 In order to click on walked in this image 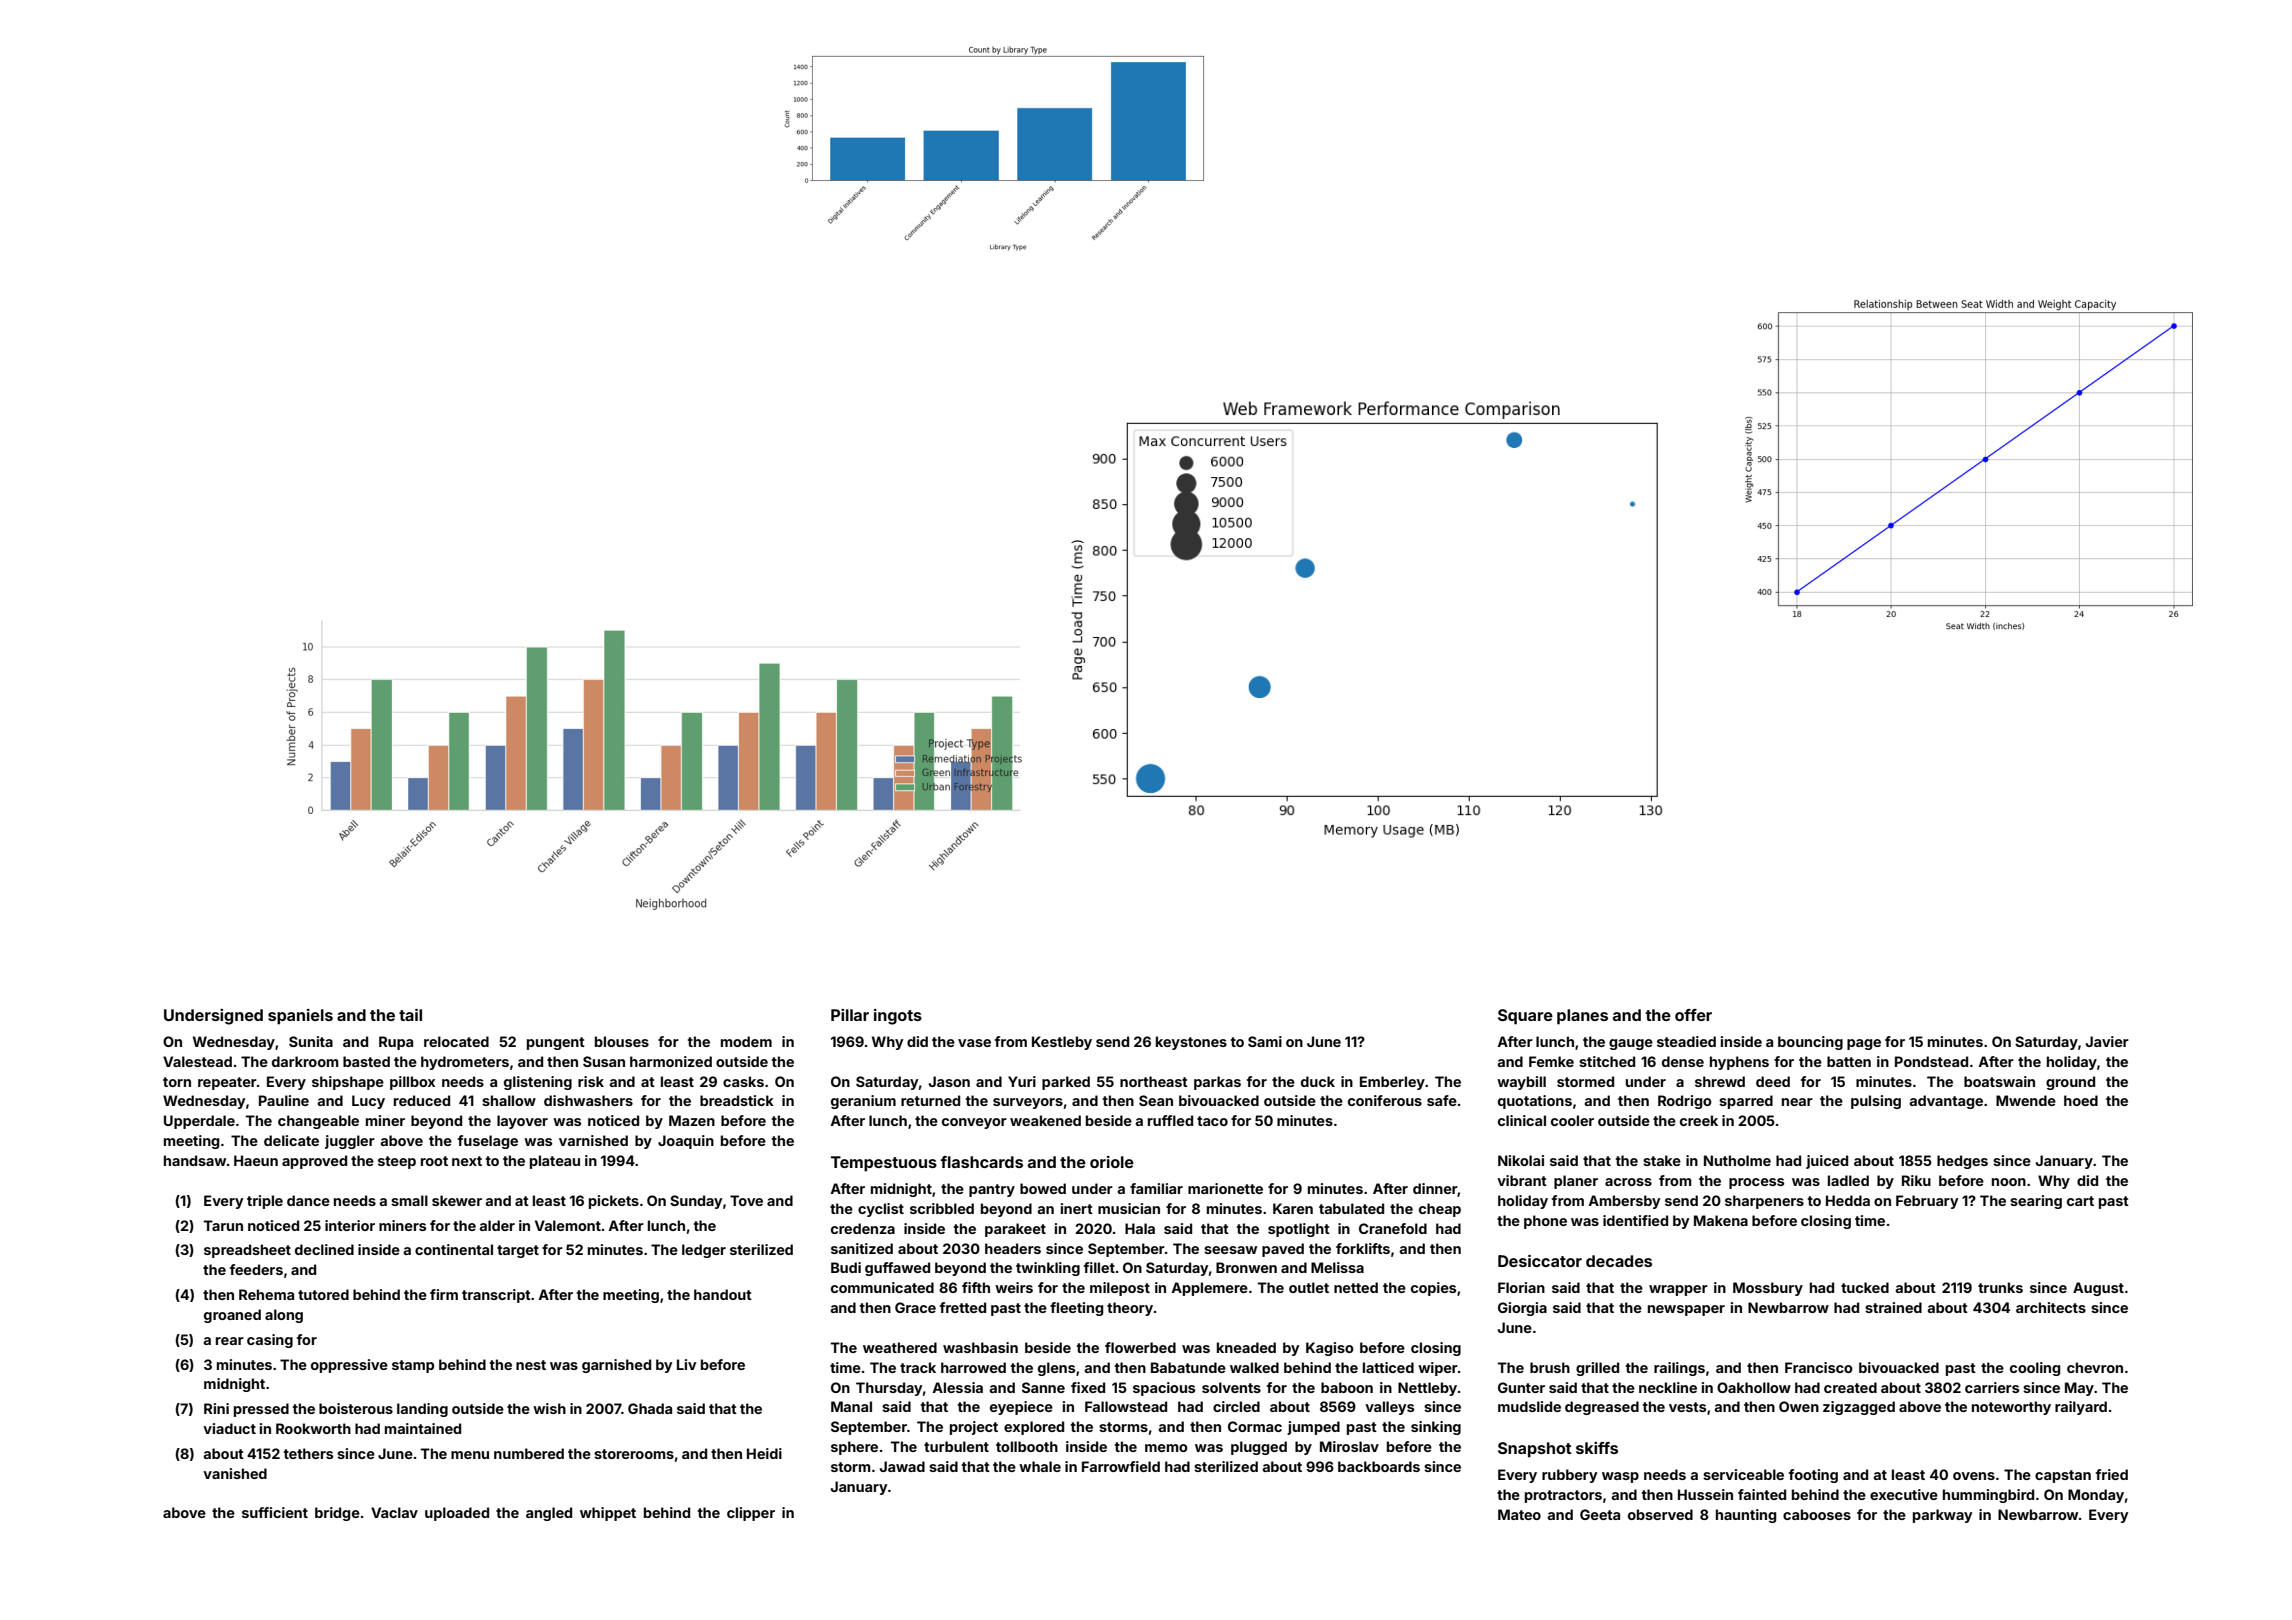, I will do `click(1254, 1367)`.
